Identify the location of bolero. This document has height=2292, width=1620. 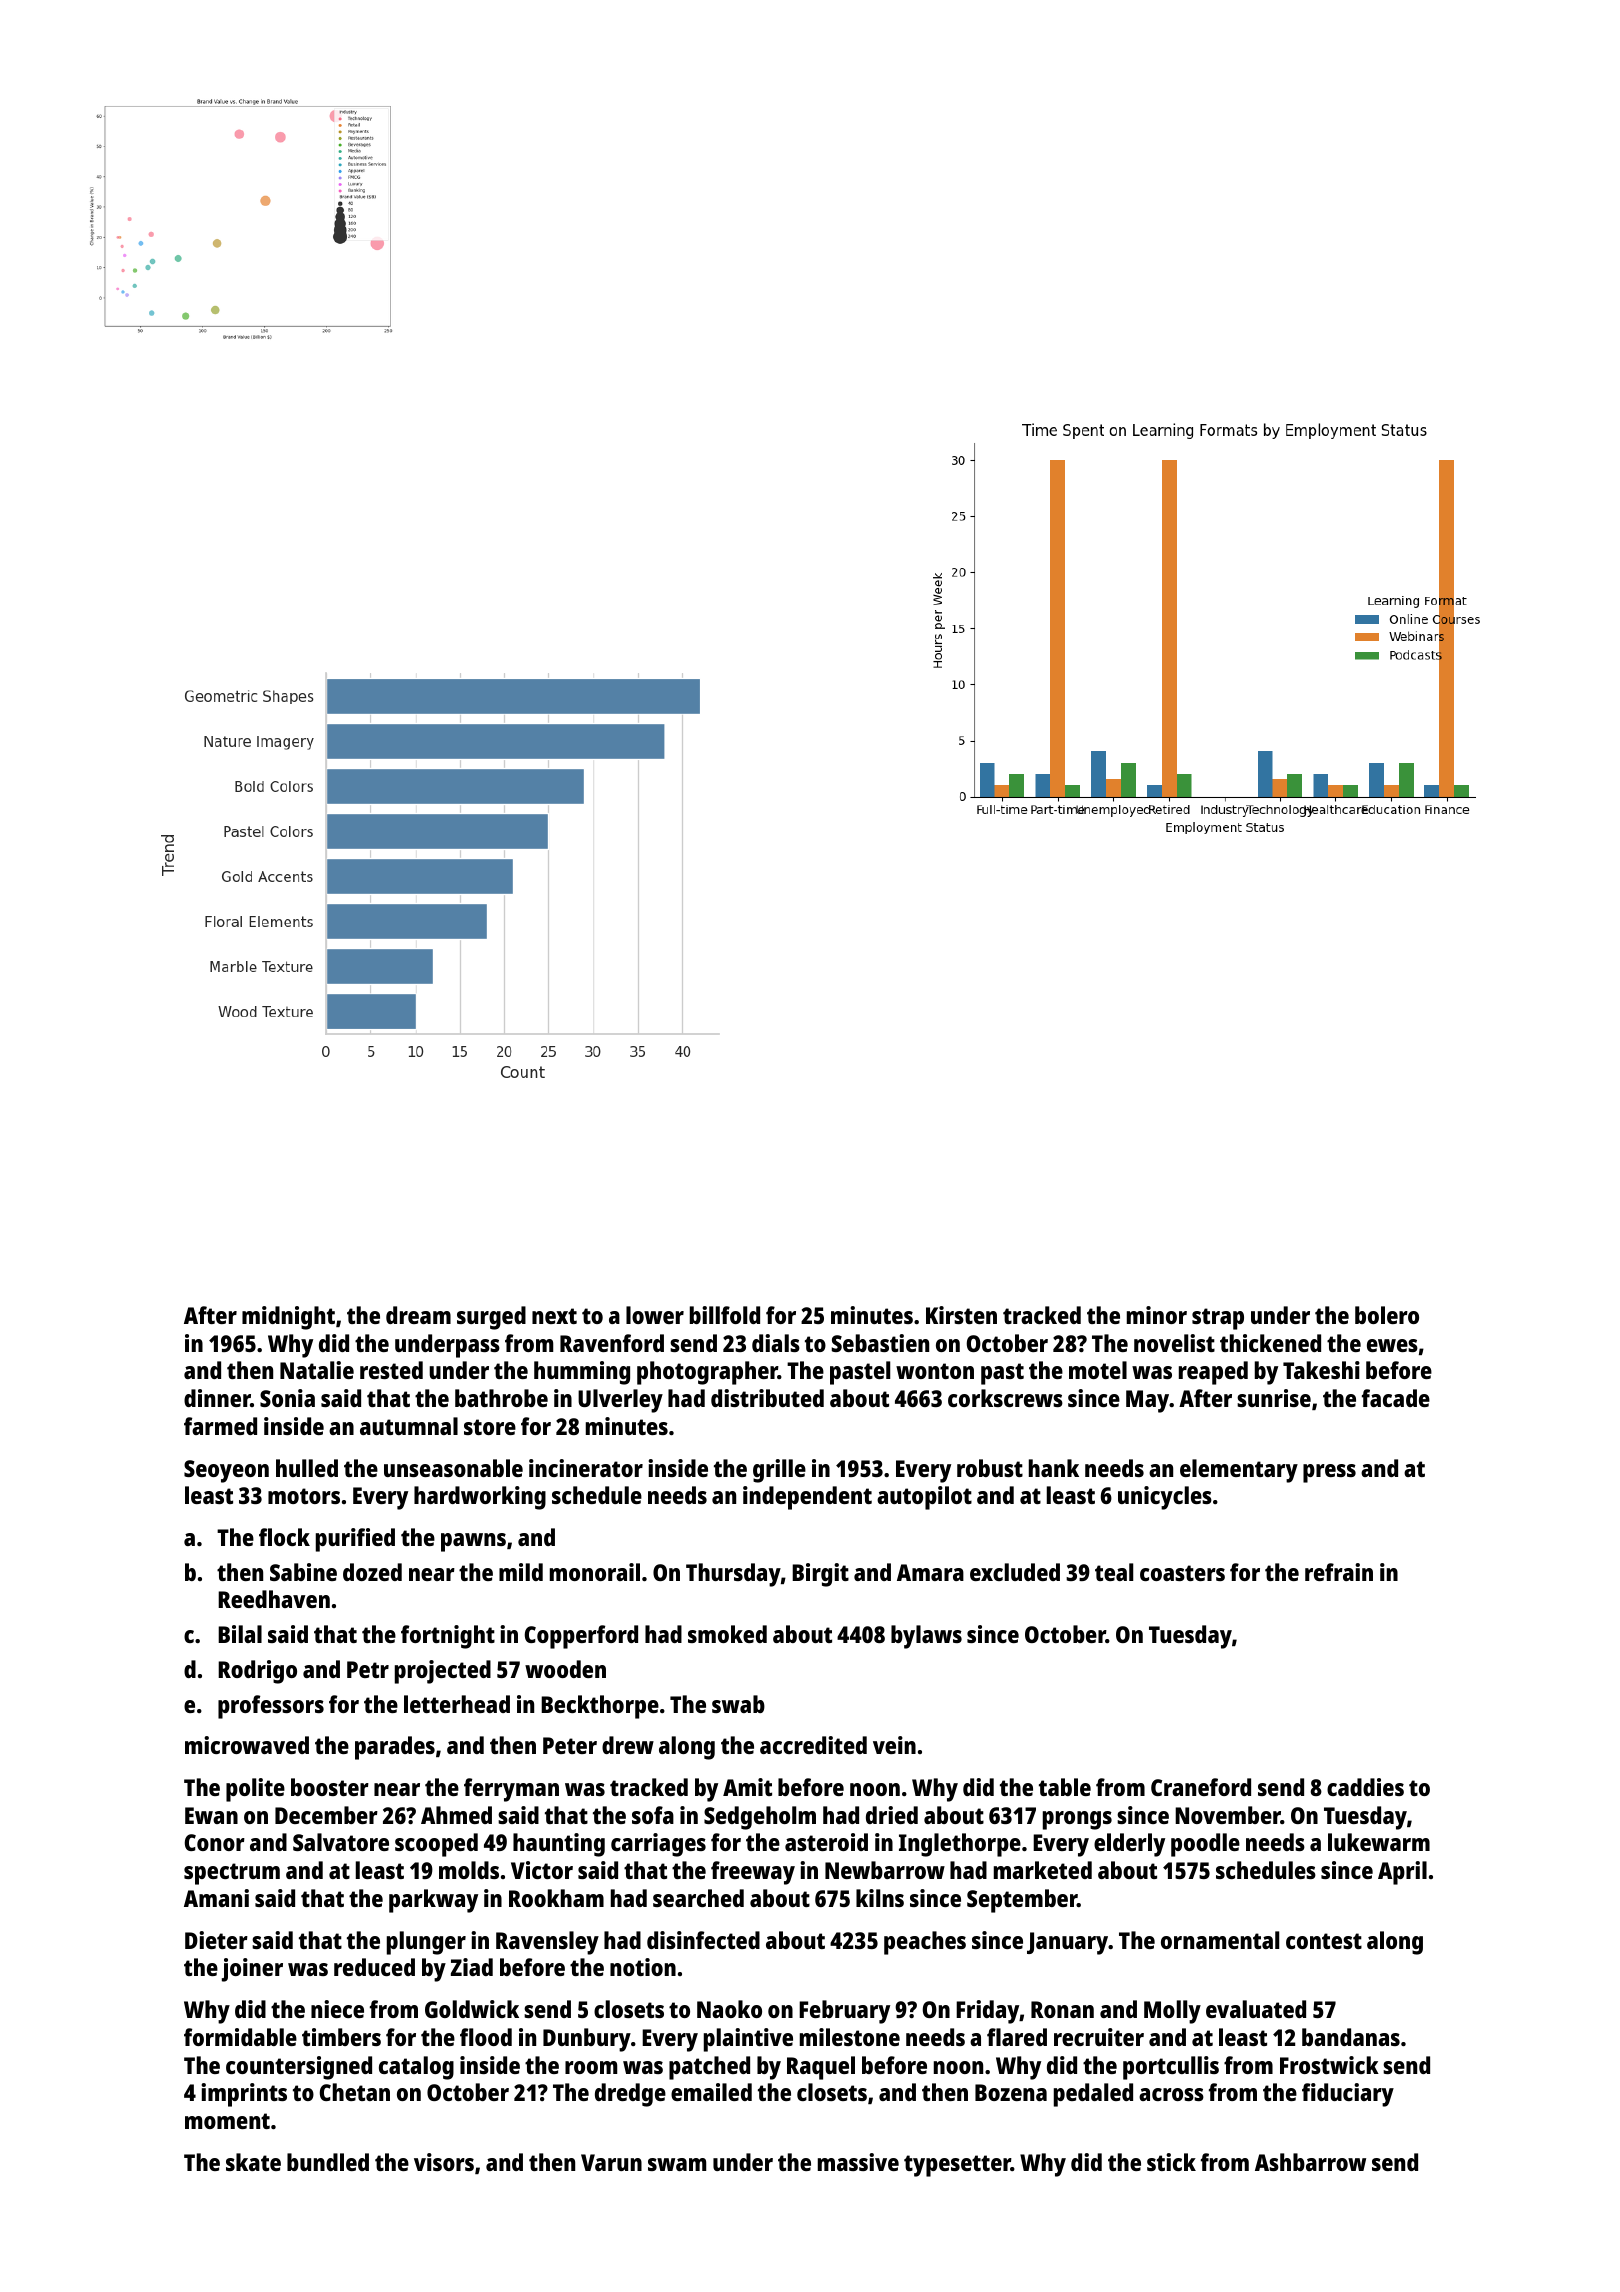
(1387, 1315).
